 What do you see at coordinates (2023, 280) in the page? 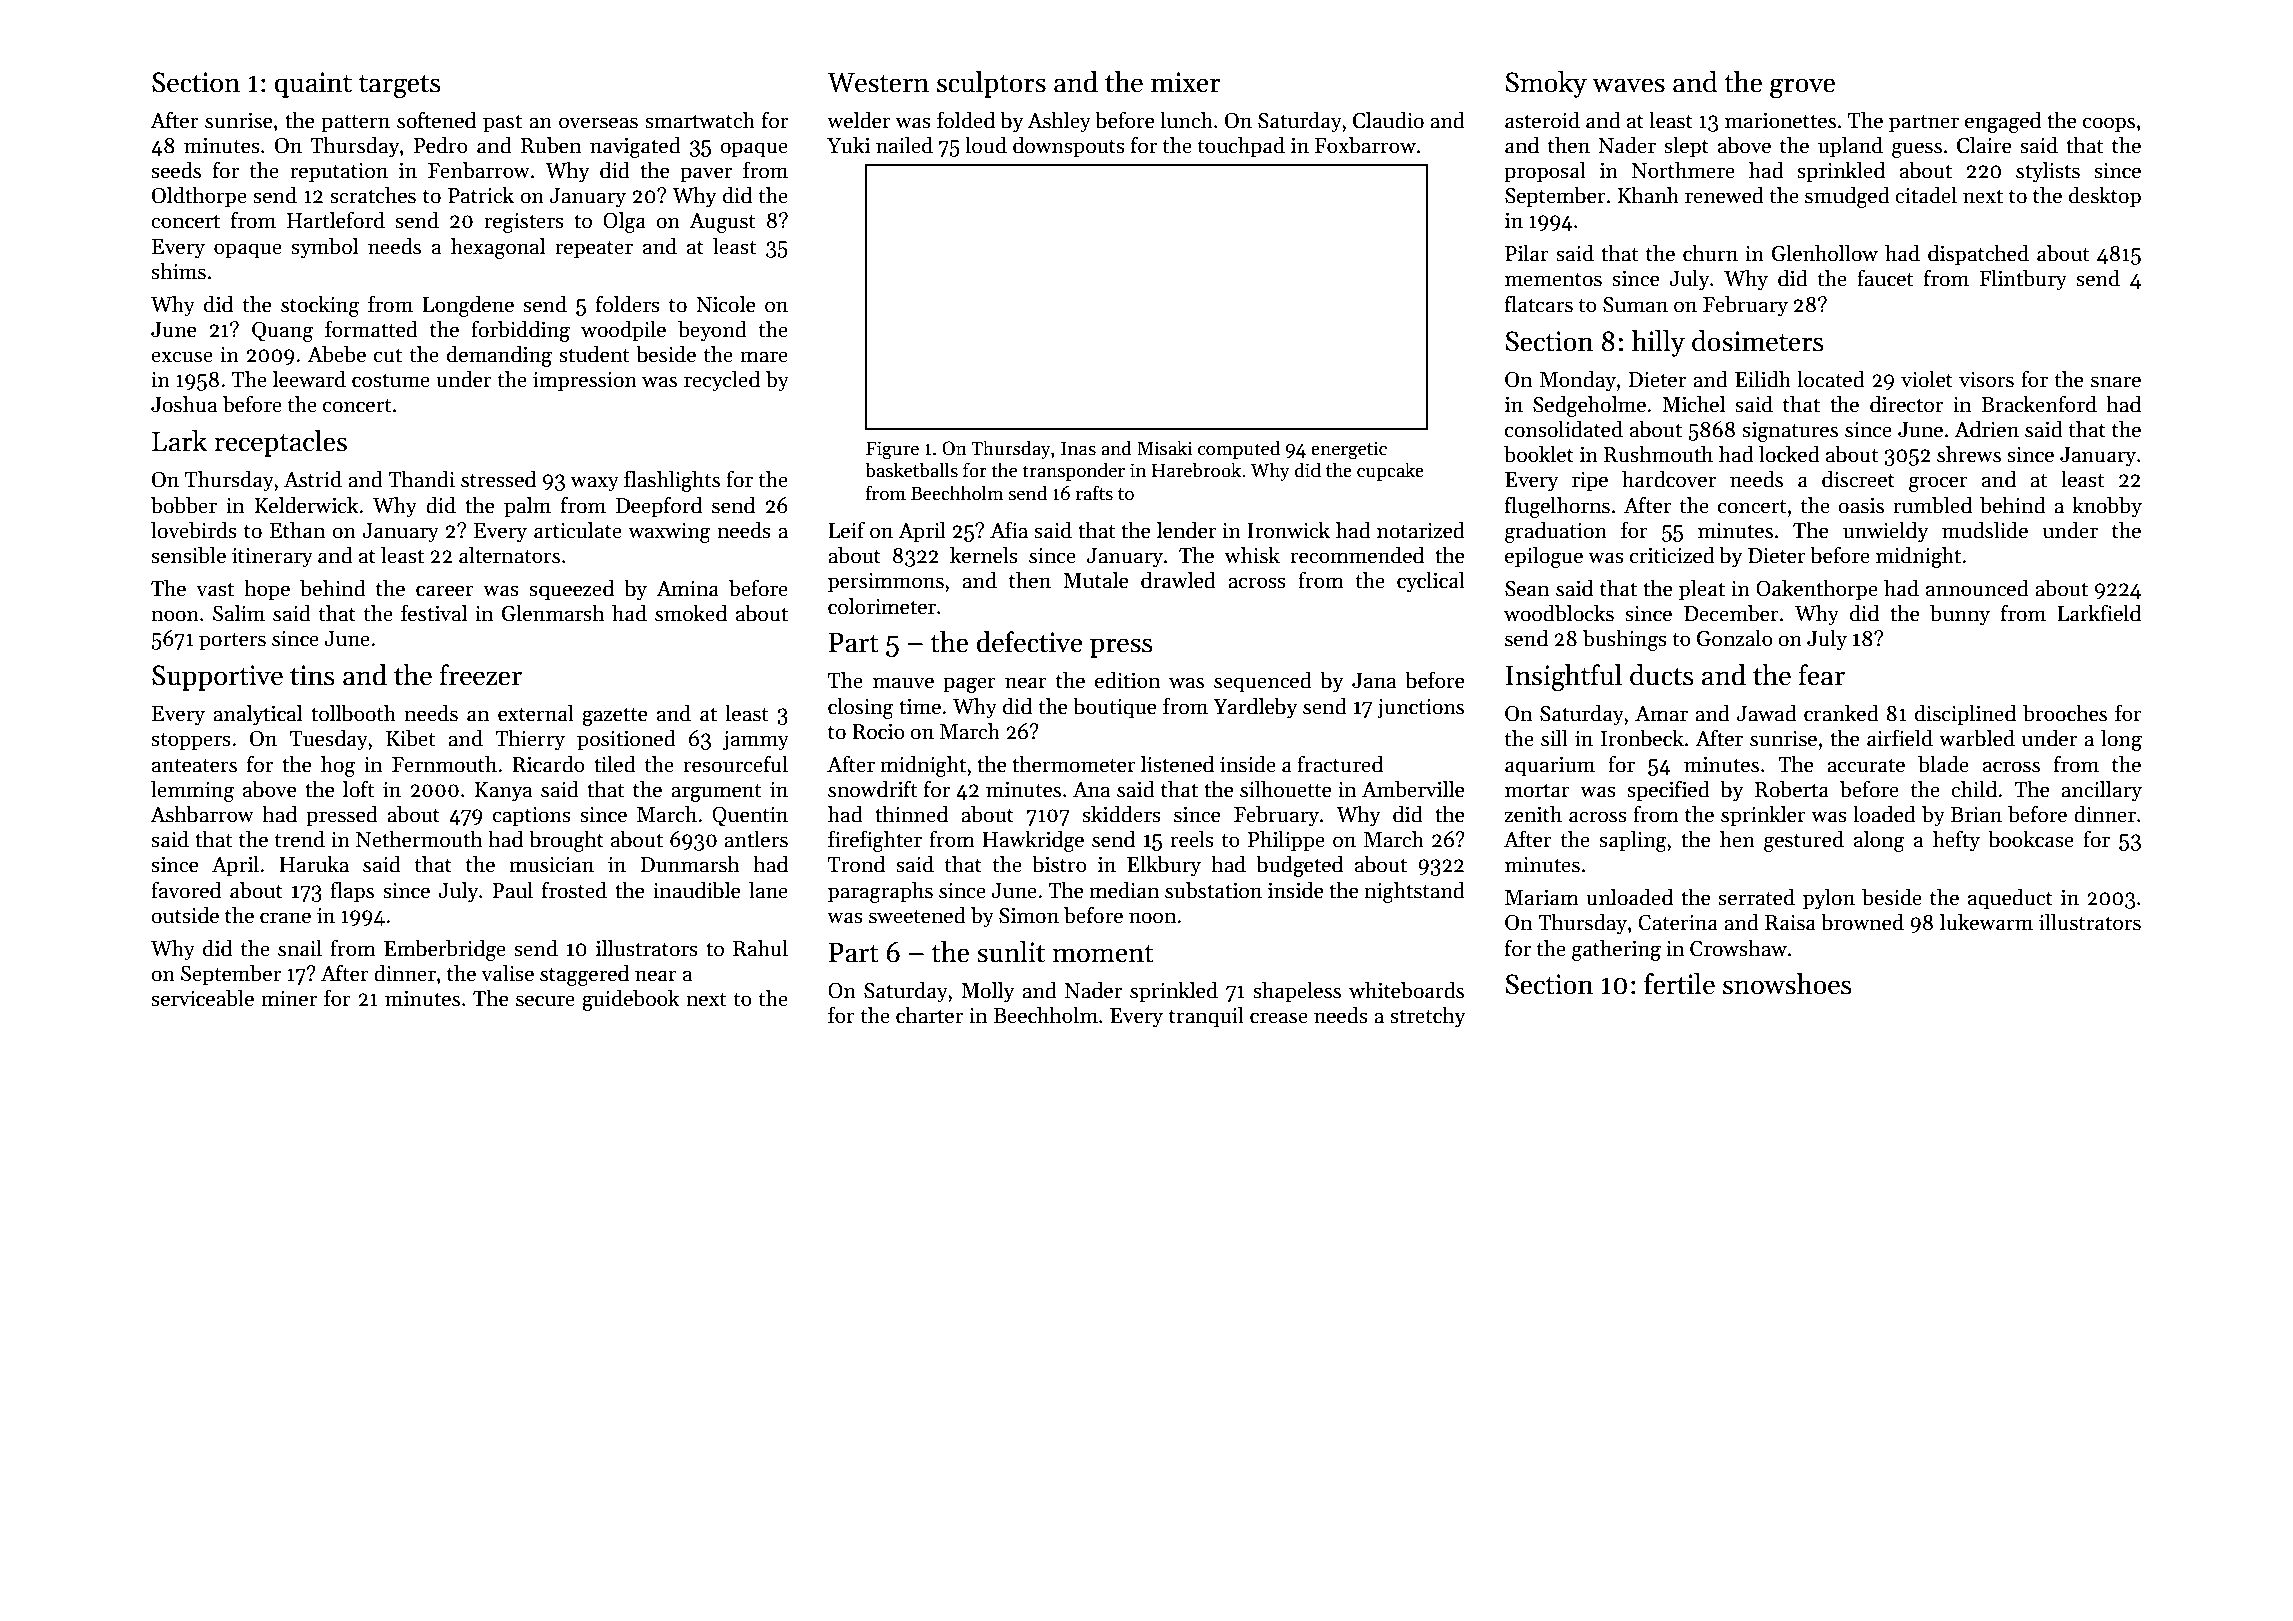
I see `Flintbury` at bounding box center [2023, 280].
